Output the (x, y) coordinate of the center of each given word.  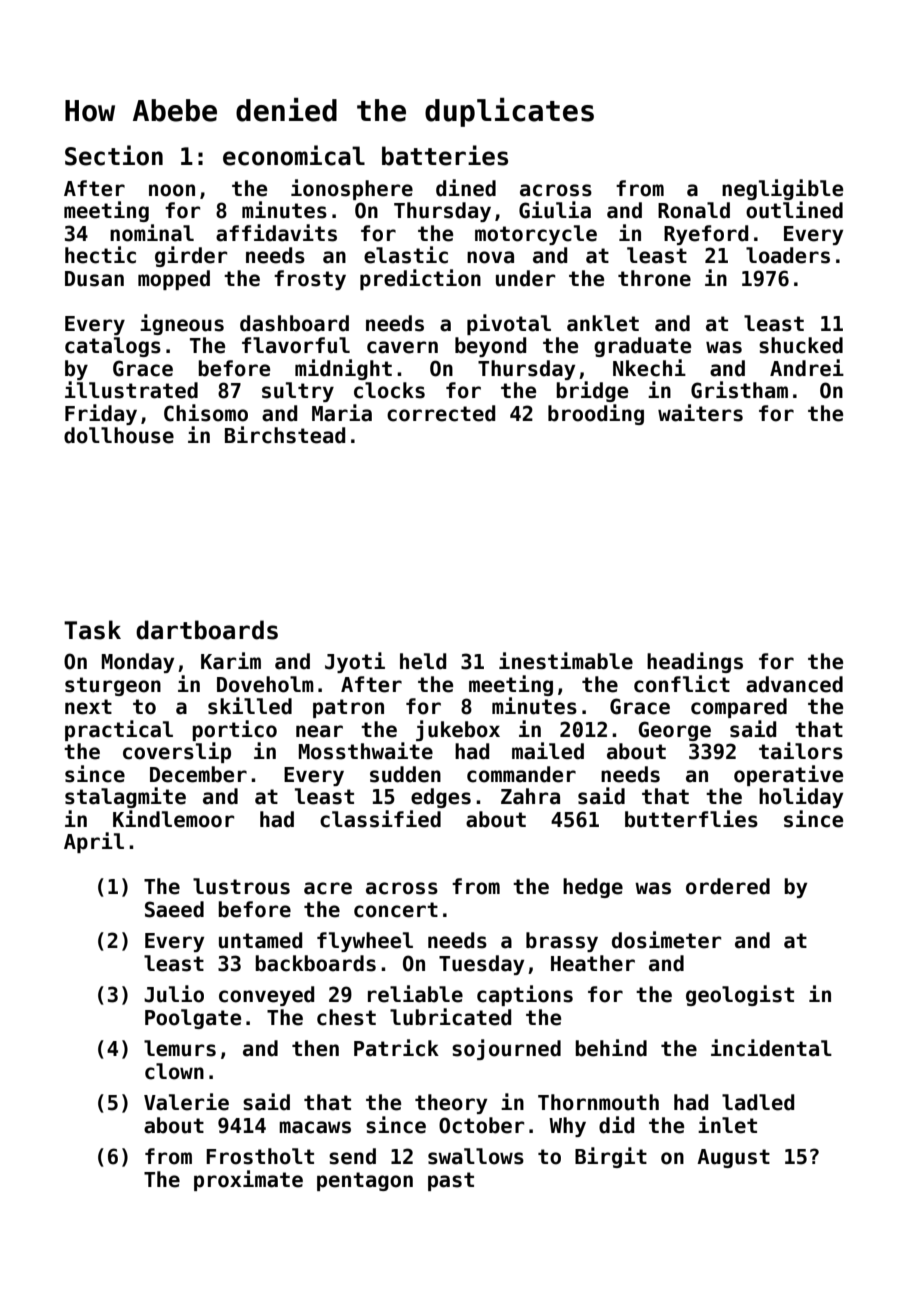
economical (294, 155)
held (423, 661)
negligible (782, 189)
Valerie (186, 1102)
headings (695, 662)
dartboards (207, 630)
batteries (445, 155)
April (94, 842)
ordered (728, 886)
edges (441, 798)
